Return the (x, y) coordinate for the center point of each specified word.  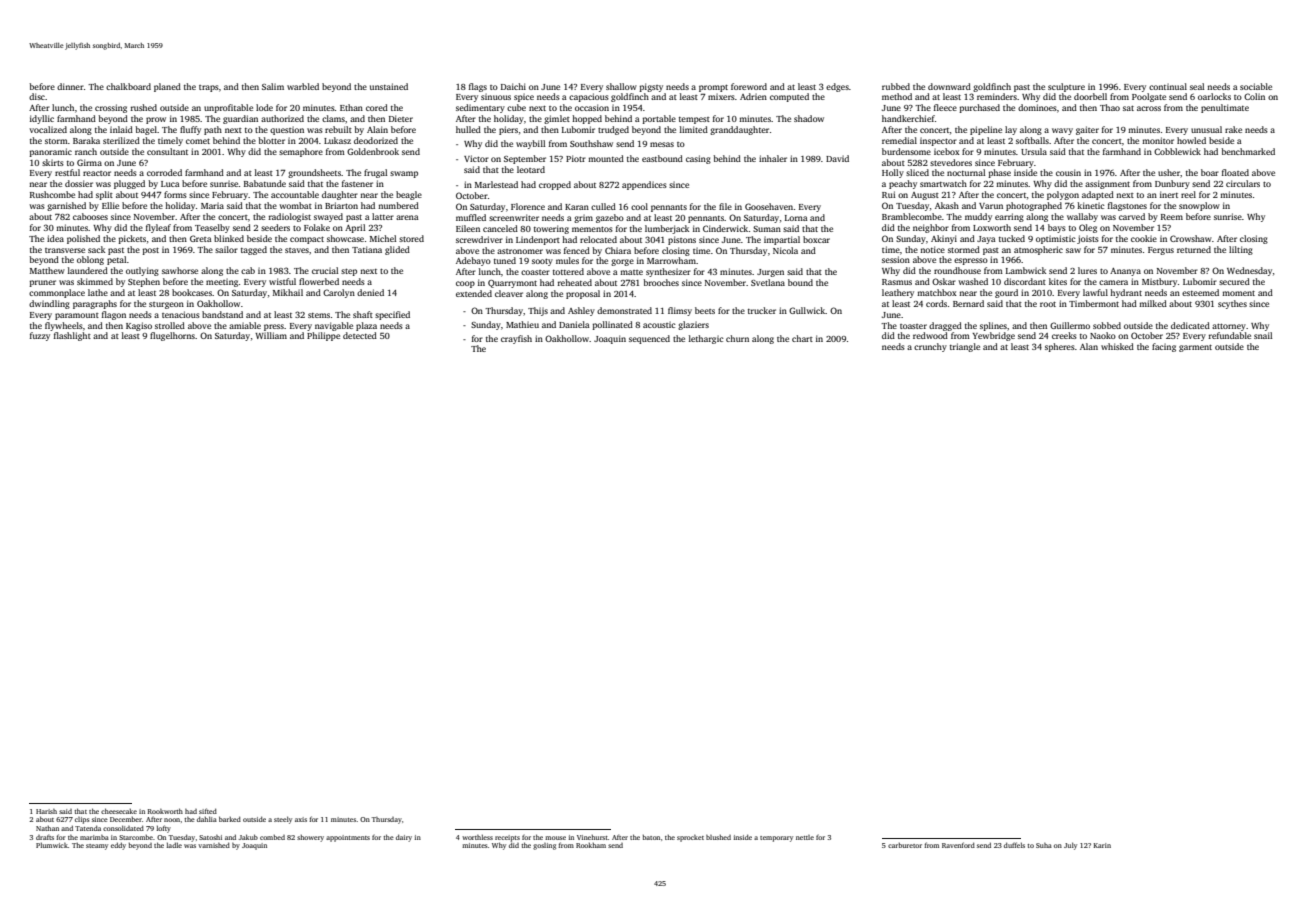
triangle (965, 347)
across (1149, 108)
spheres (1060, 347)
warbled (303, 86)
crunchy (930, 347)
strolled (170, 325)
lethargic (706, 339)
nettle (805, 837)
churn (737, 338)
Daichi (513, 86)
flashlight (72, 336)
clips (82, 820)
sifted (208, 811)
